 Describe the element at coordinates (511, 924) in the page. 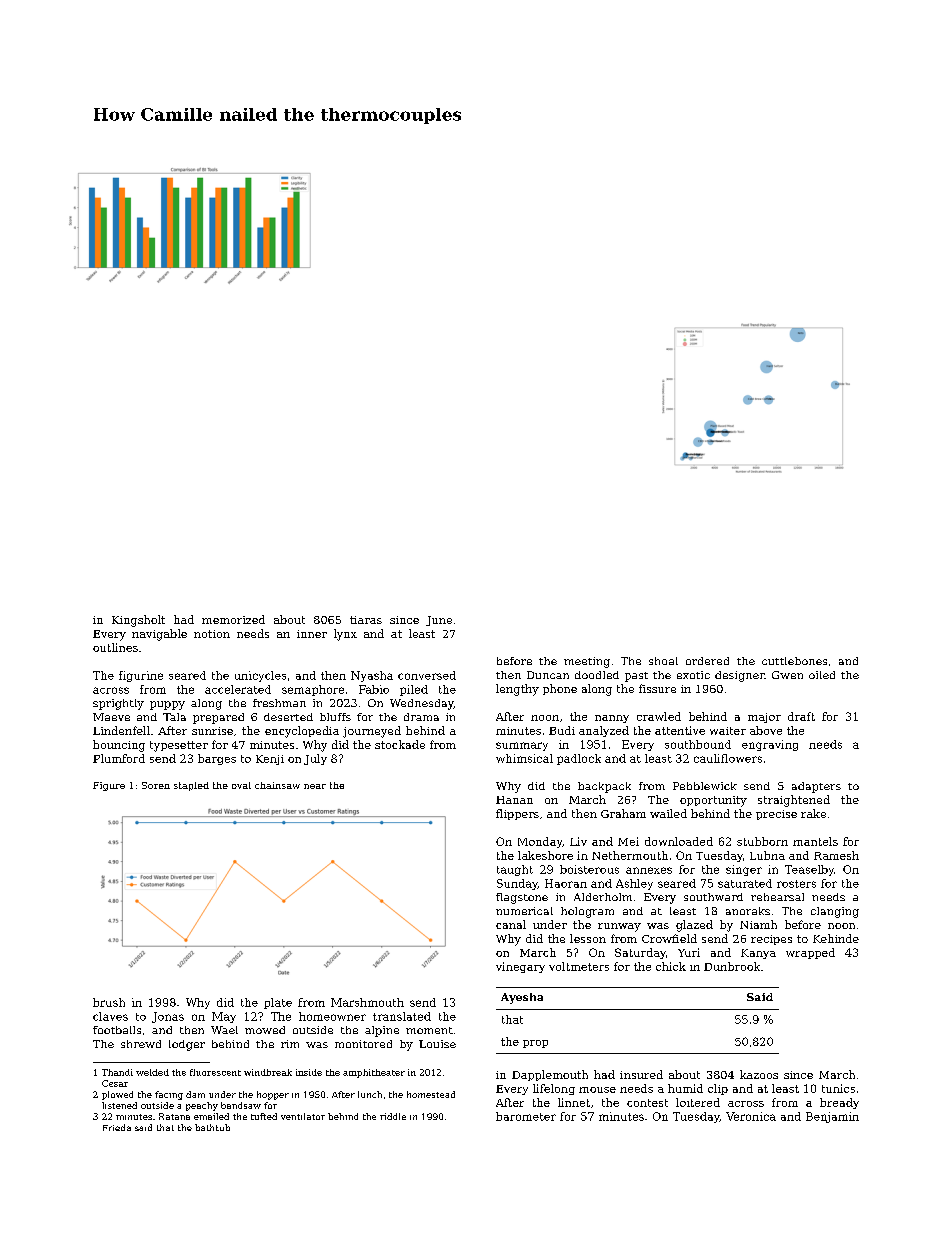

I see `canal` at that location.
